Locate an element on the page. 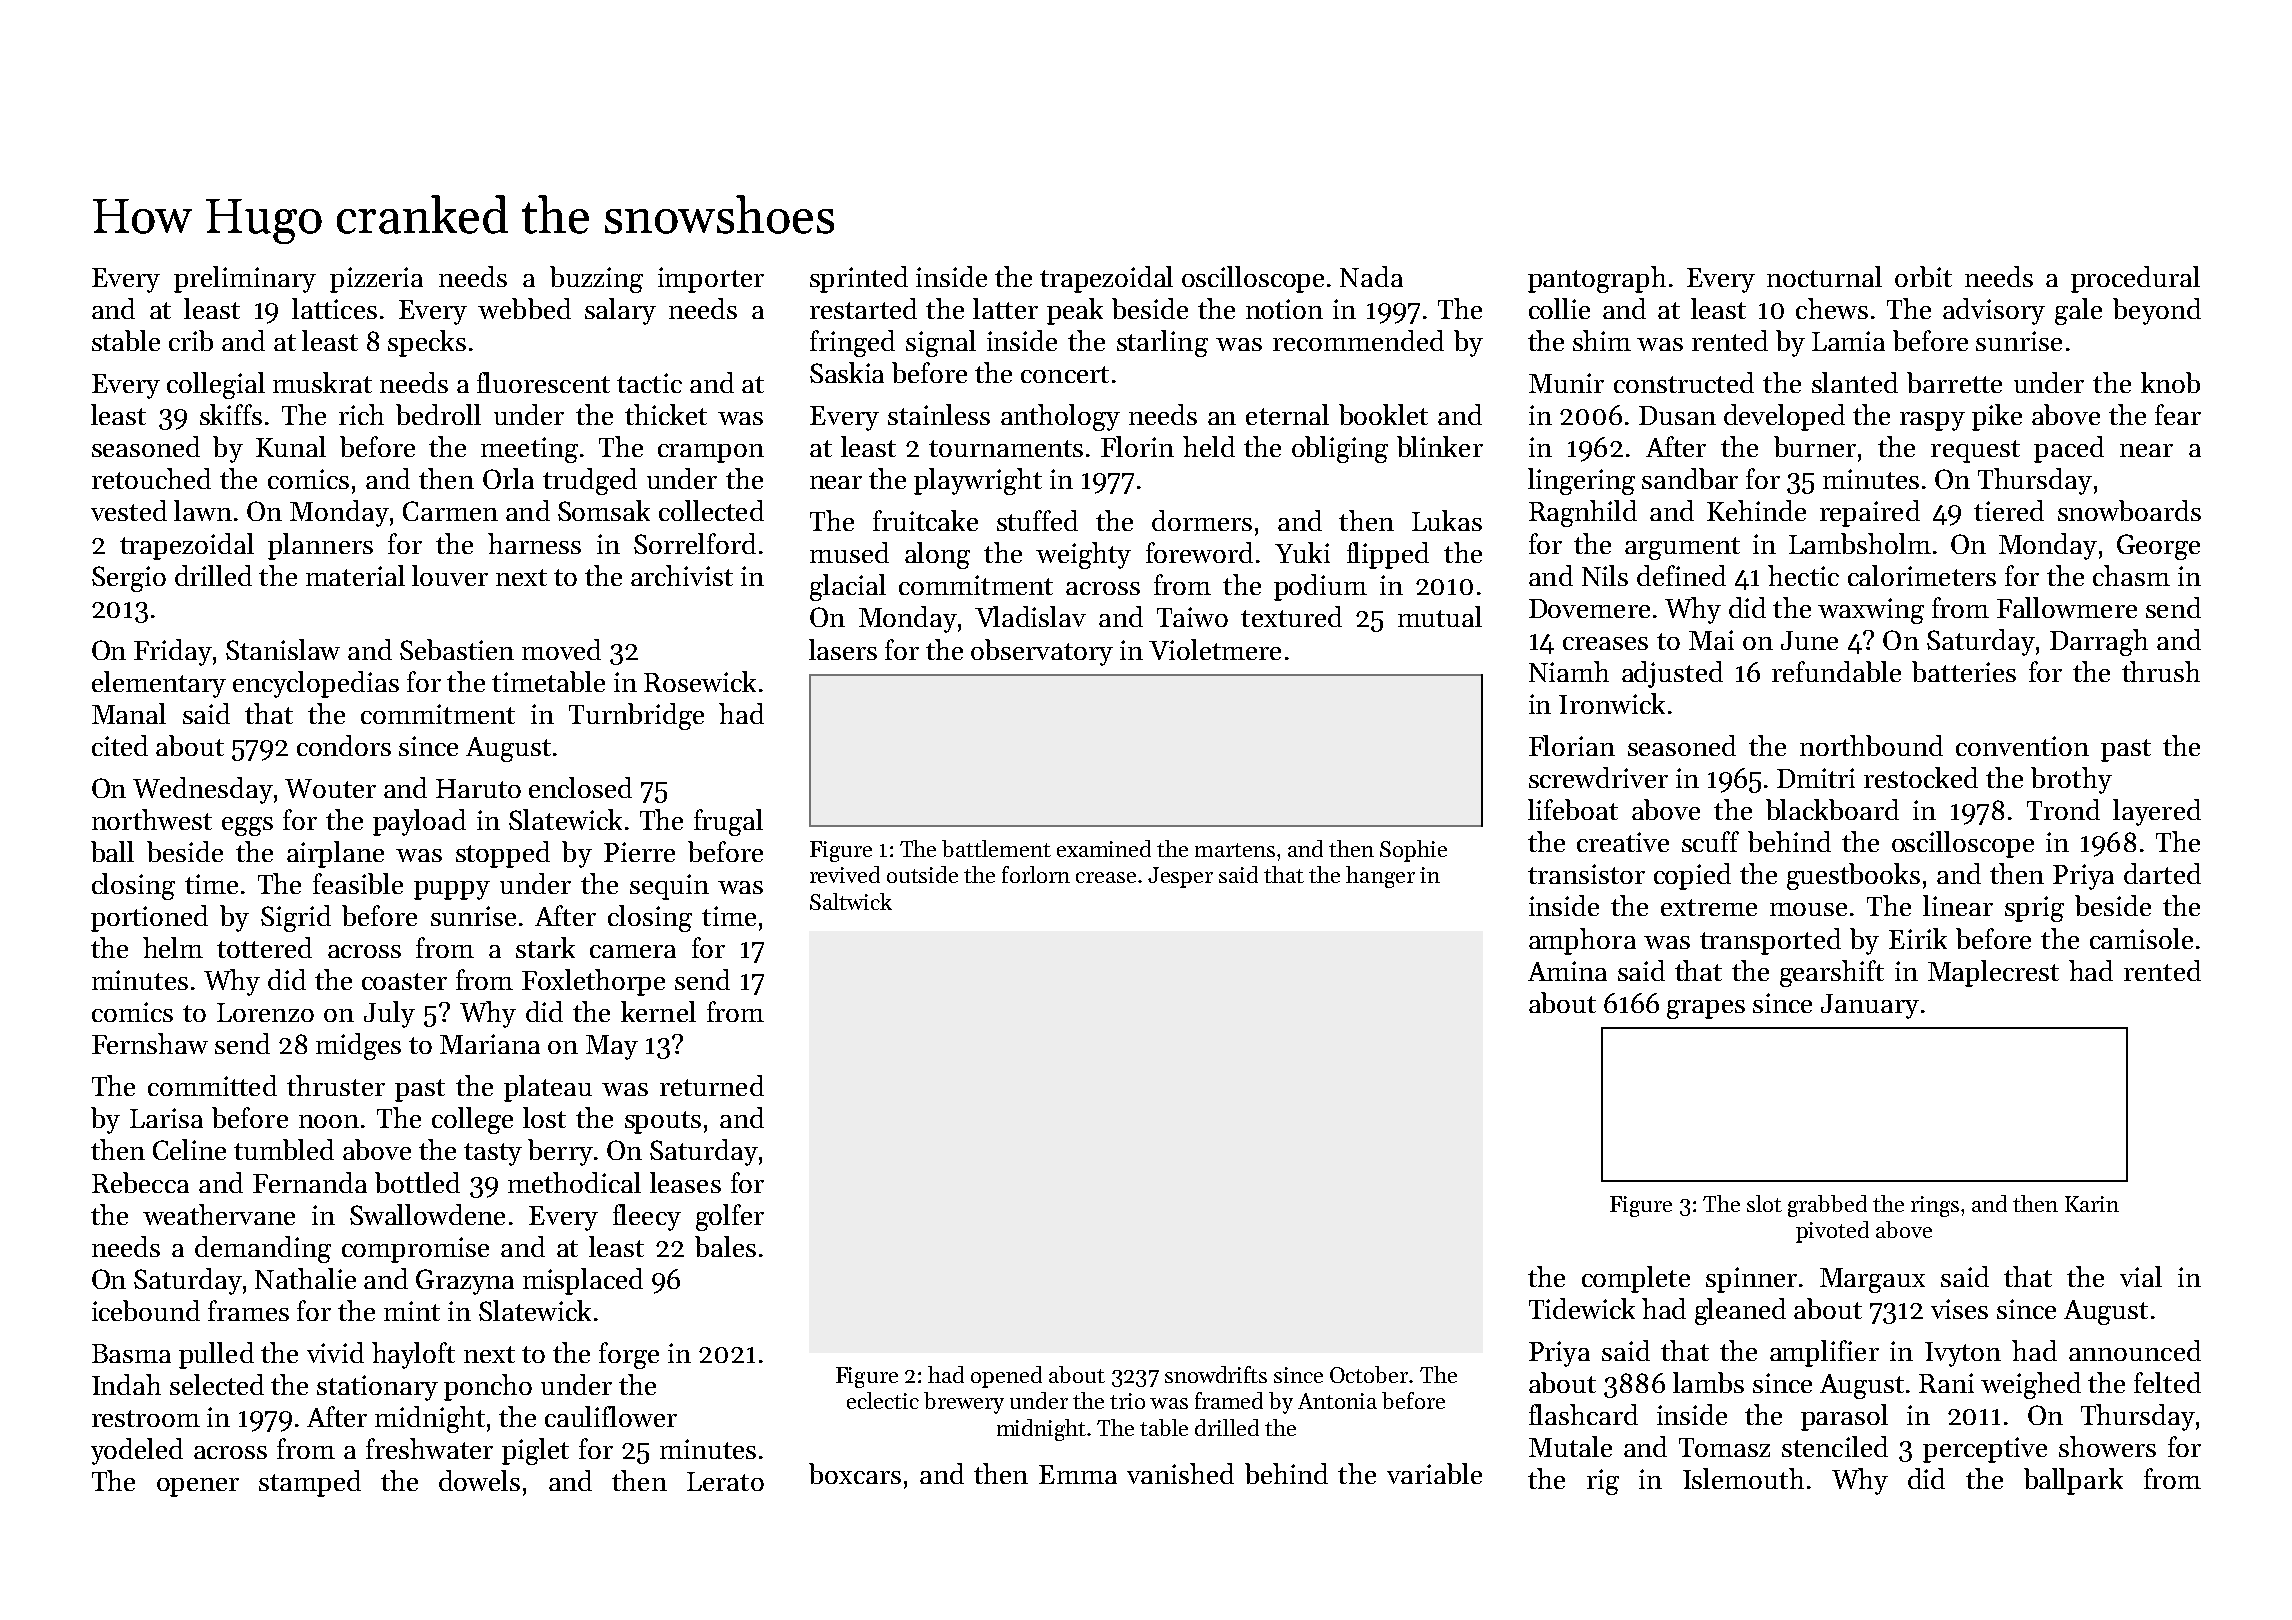 The height and width of the image is (1620, 2292). outside is located at coordinates (922, 874).
